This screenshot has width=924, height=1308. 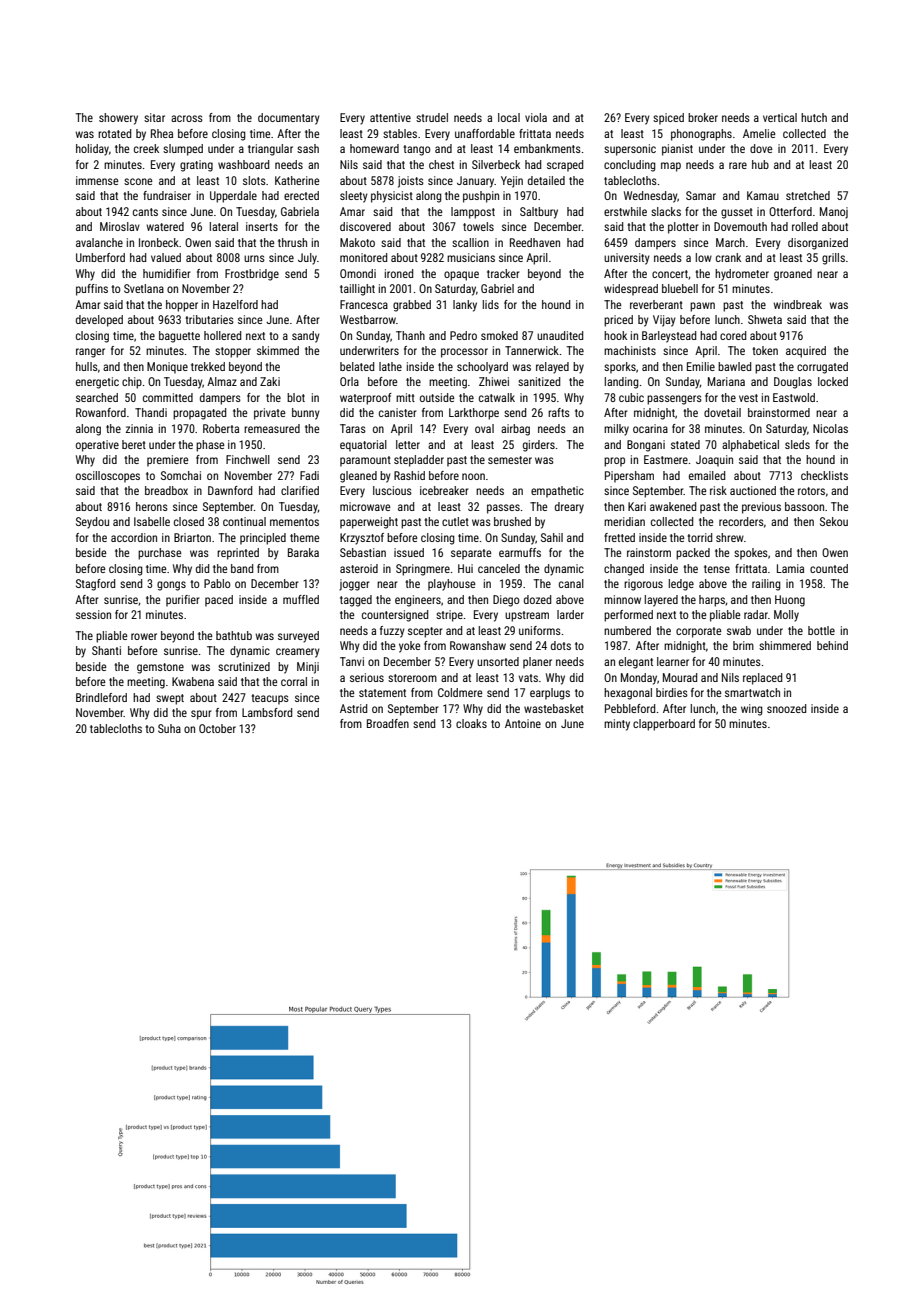 I want to click on layered, so click(x=661, y=601).
